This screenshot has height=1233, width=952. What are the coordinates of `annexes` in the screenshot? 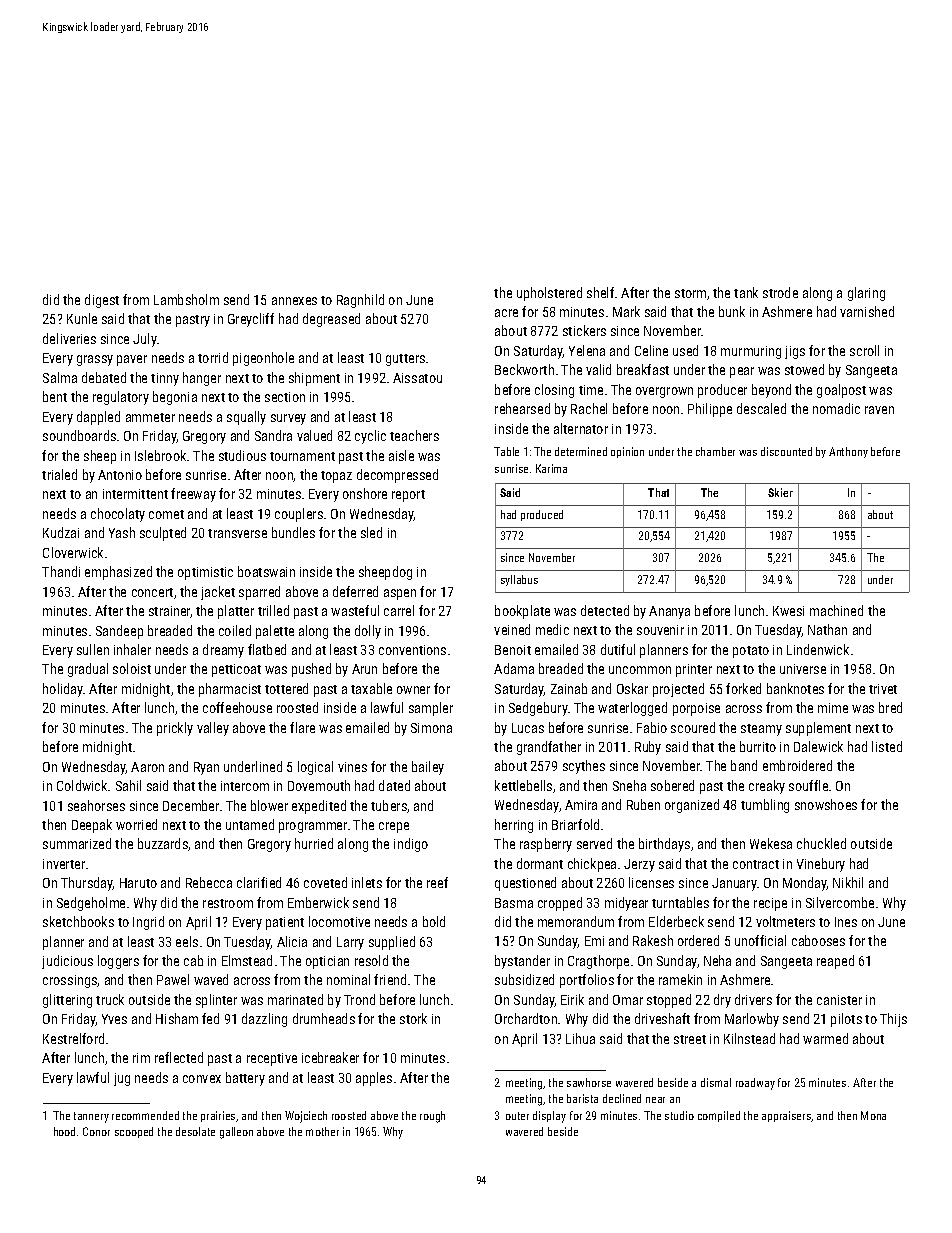 It's located at (294, 301).
